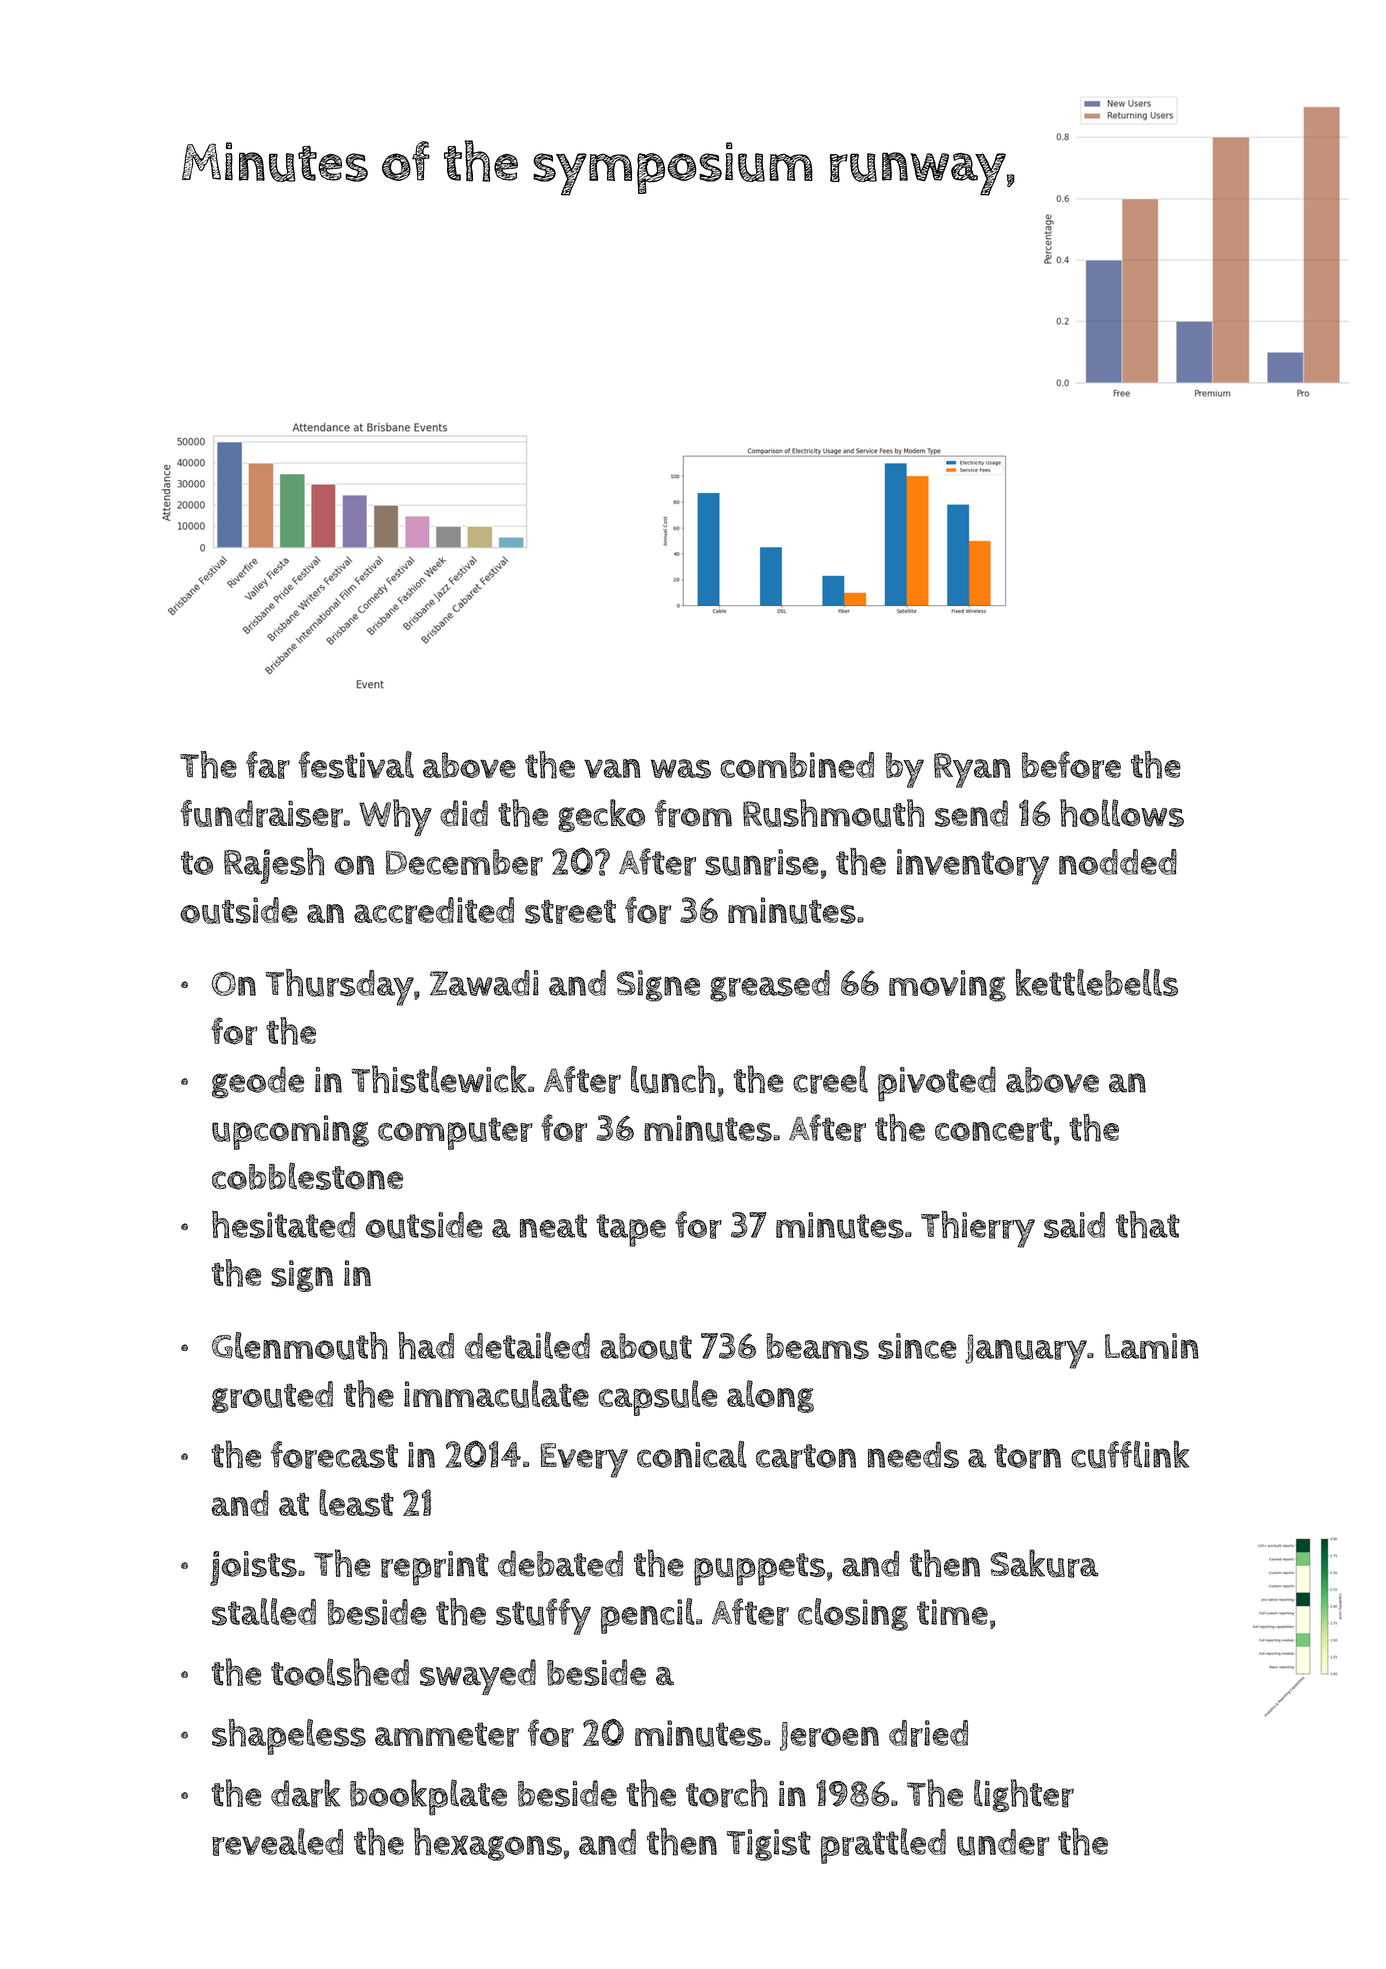  Describe the element at coordinates (334, 1455) in the image. I see `forecast` at that location.
